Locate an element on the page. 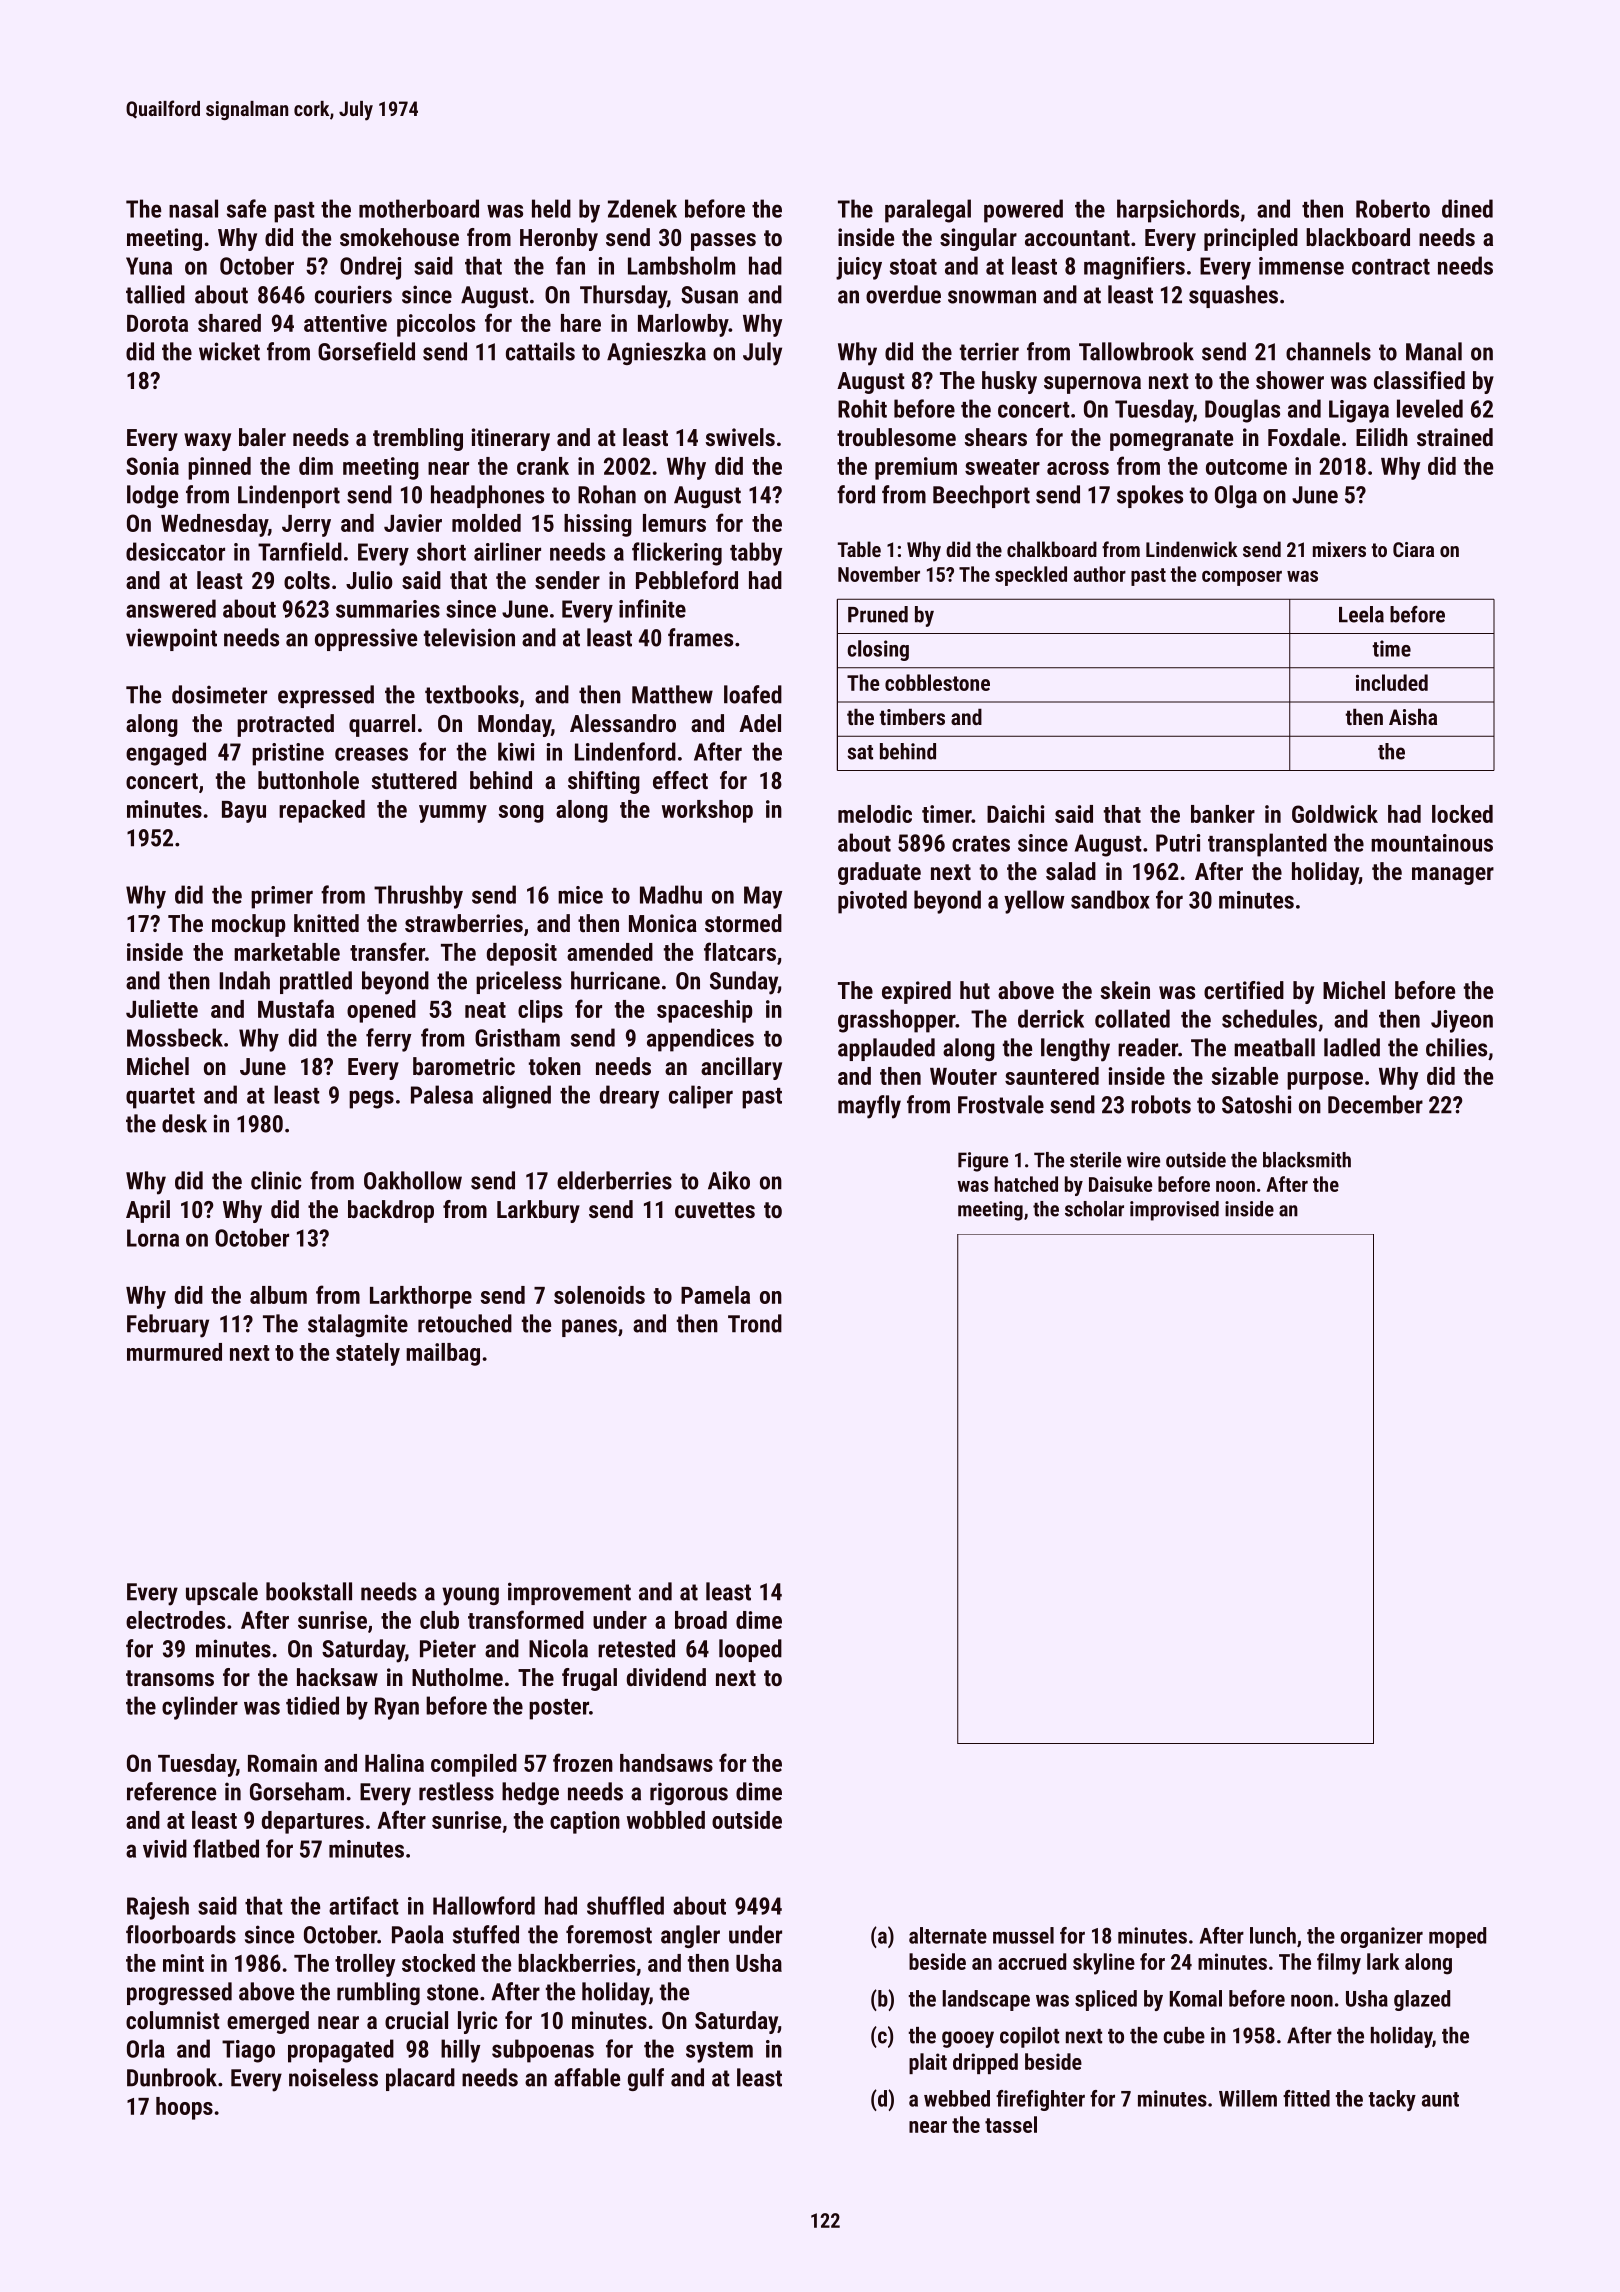  short is located at coordinates (441, 551).
